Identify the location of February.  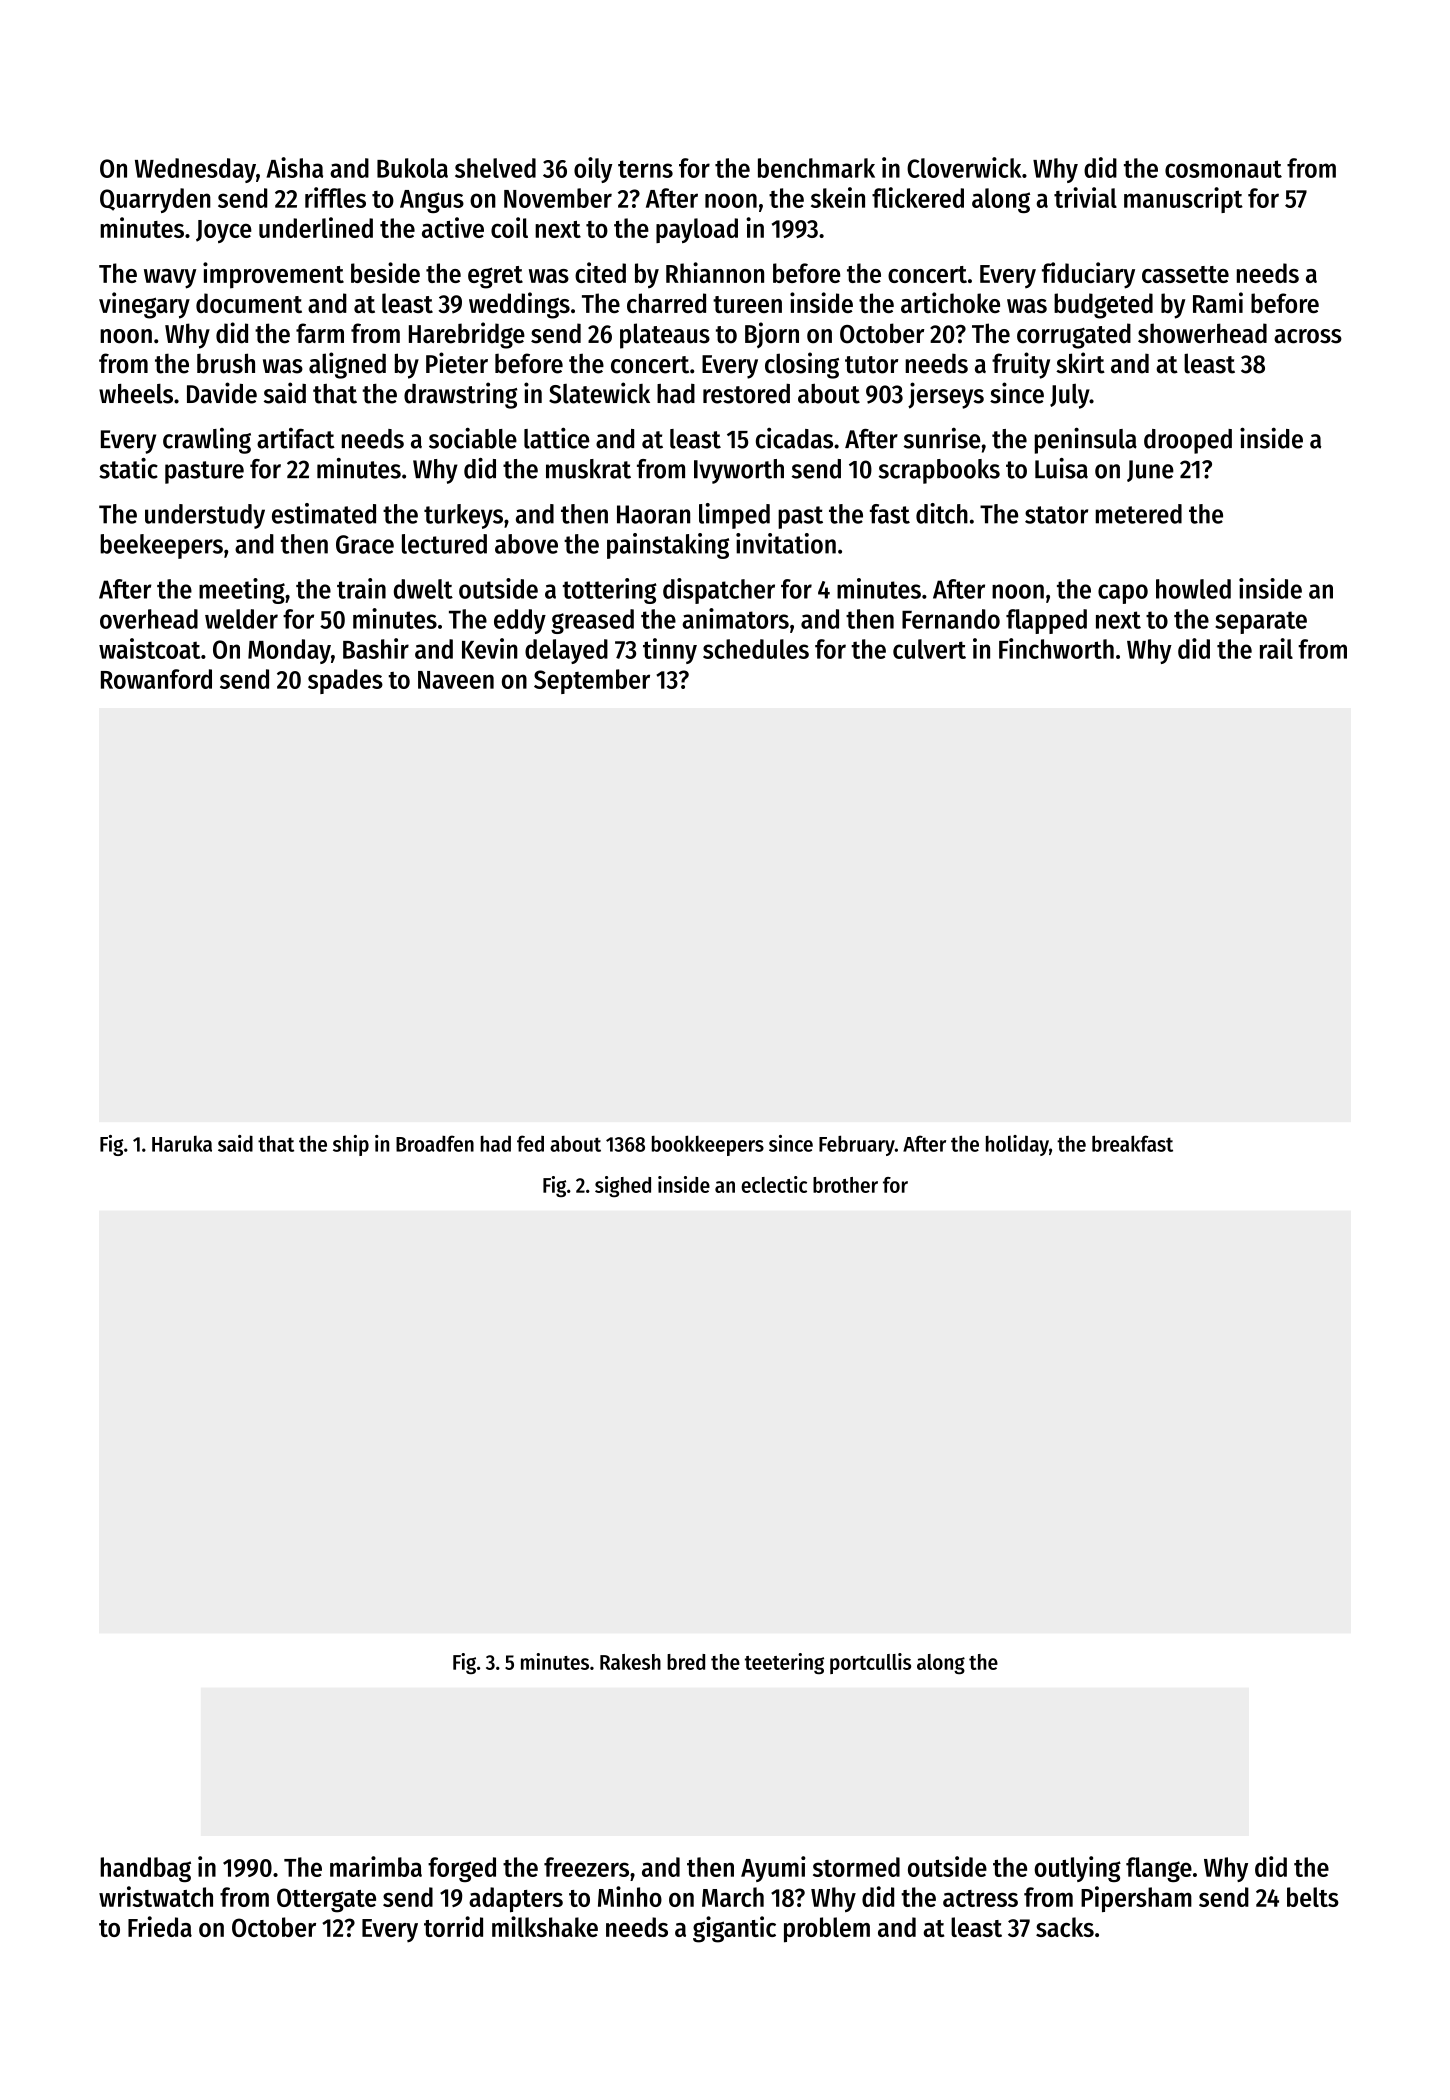
(857, 1145).
